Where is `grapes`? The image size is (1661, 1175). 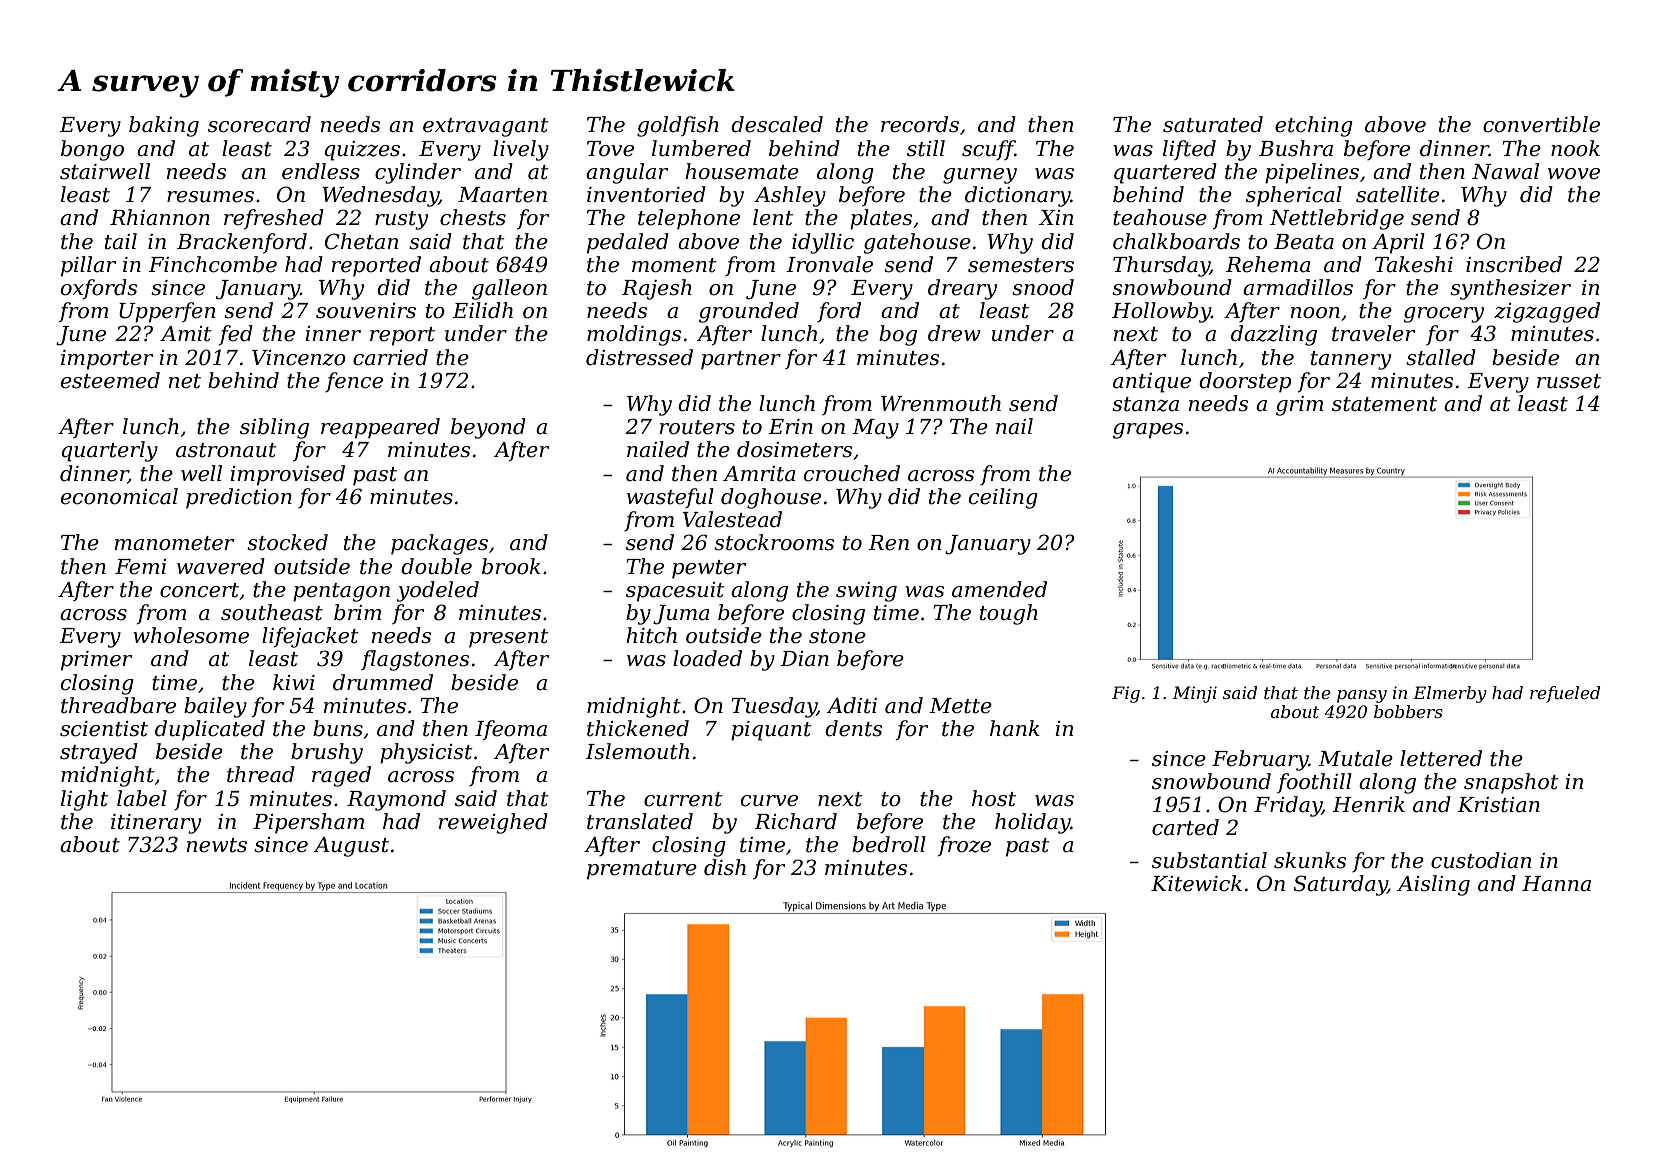 grapes is located at coordinates (1148, 431).
